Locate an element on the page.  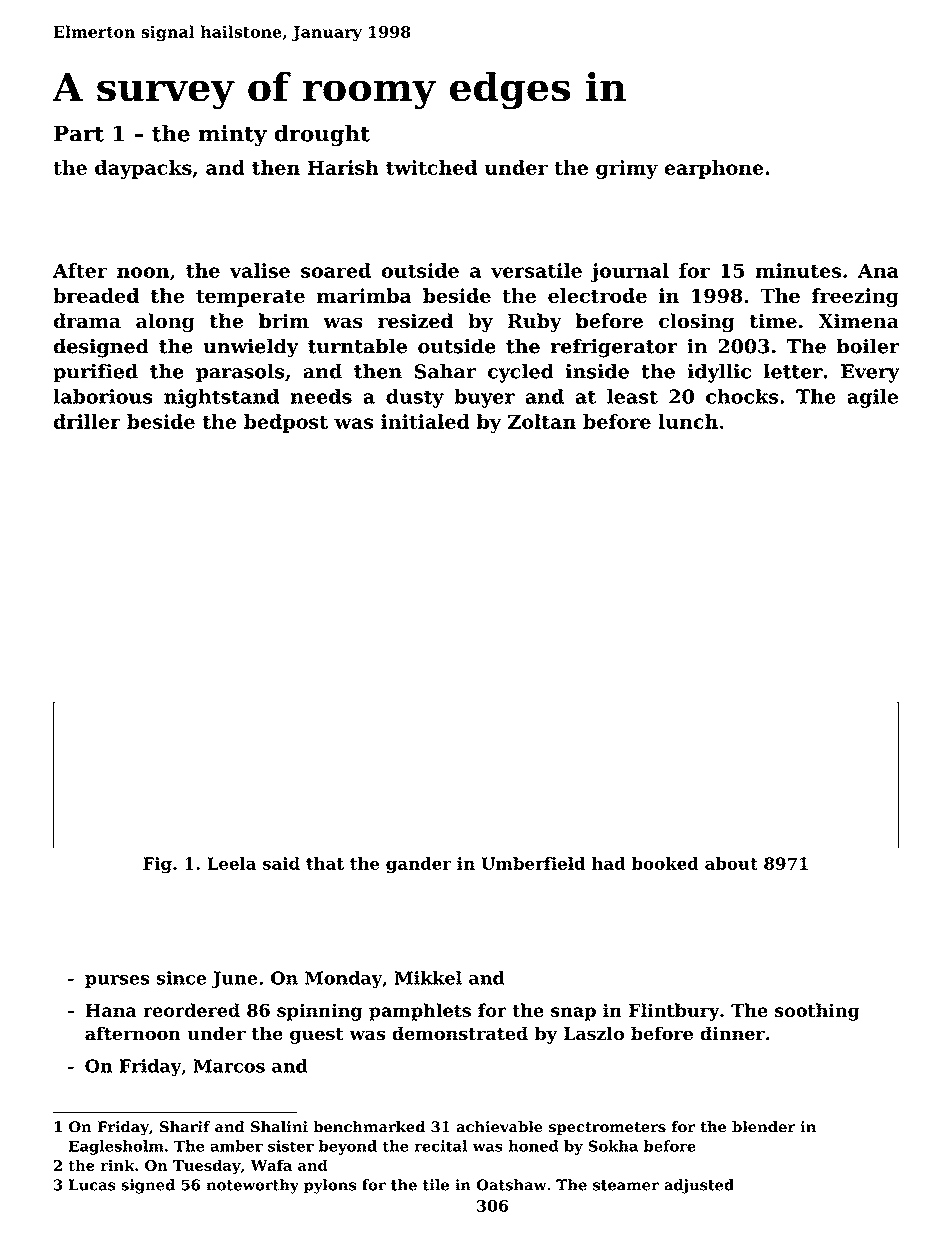
valise is located at coordinates (260, 270).
